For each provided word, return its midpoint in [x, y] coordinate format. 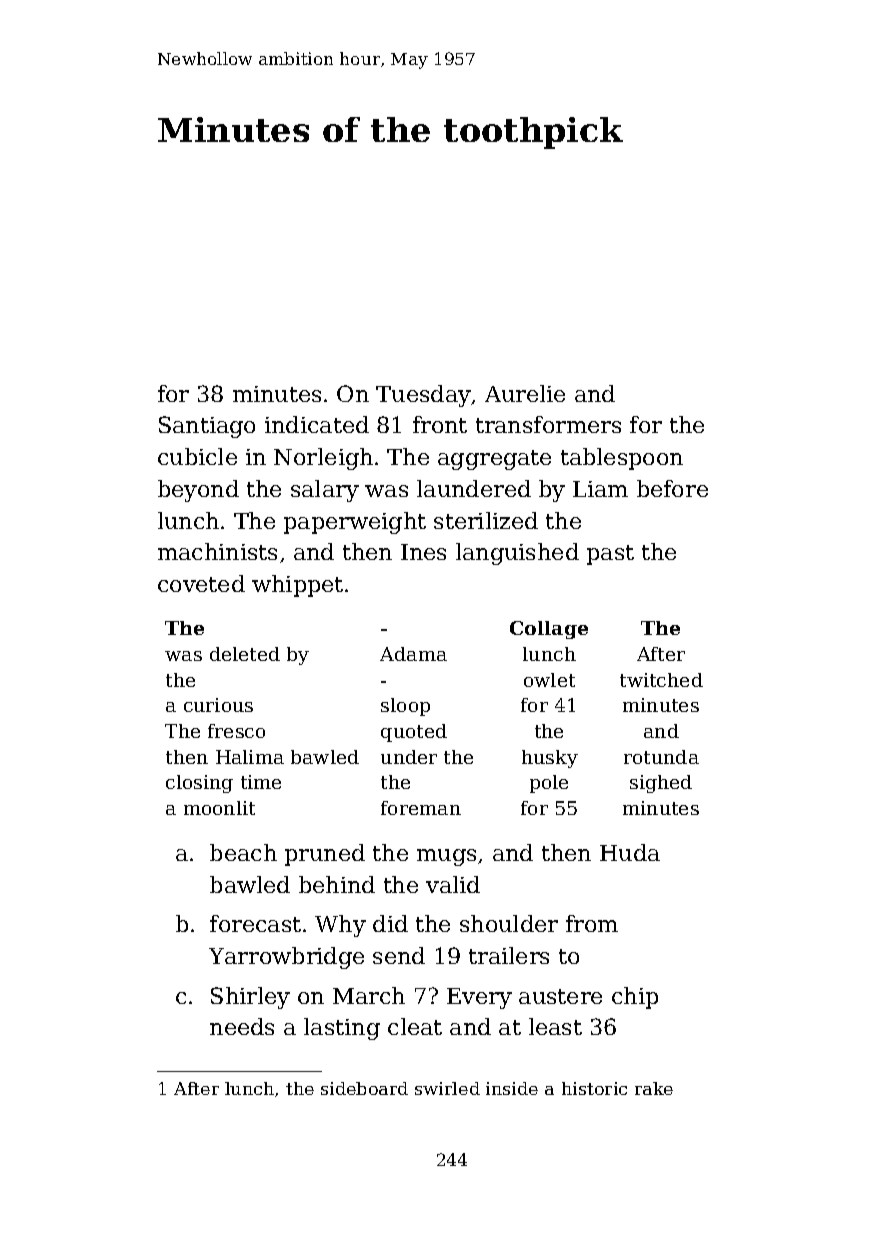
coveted [201, 583]
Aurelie [525, 393]
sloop [405, 707]
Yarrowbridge [286, 958]
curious [218, 705]
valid [453, 884]
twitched [661, 680]
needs [242, 1026]
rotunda [661, 757]
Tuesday [423, 396]
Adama [413, 654]
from [592, 923]
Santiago [207, 427]
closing [199, 784]
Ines [423, 552]
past [610, 555]
